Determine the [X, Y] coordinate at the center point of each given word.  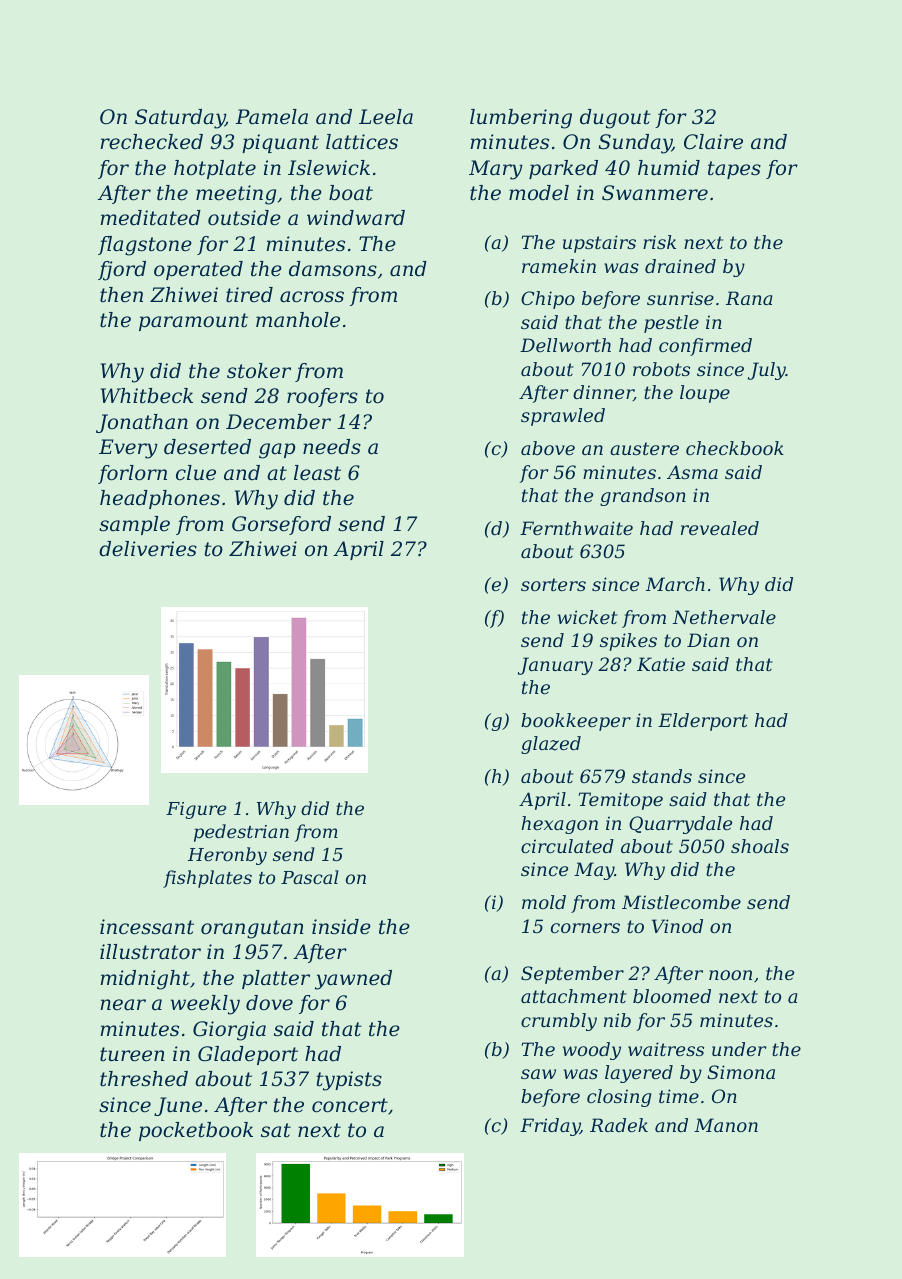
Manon [726, 1125]
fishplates [207, 879]
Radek [619, 1125]
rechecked [151, 142]
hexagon [559, 825]
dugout [615, 119]
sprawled [563, 417]
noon [730, 975]
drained [680, 266]
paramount [193, 322]
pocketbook [196, 1131]
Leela [386, 117]
